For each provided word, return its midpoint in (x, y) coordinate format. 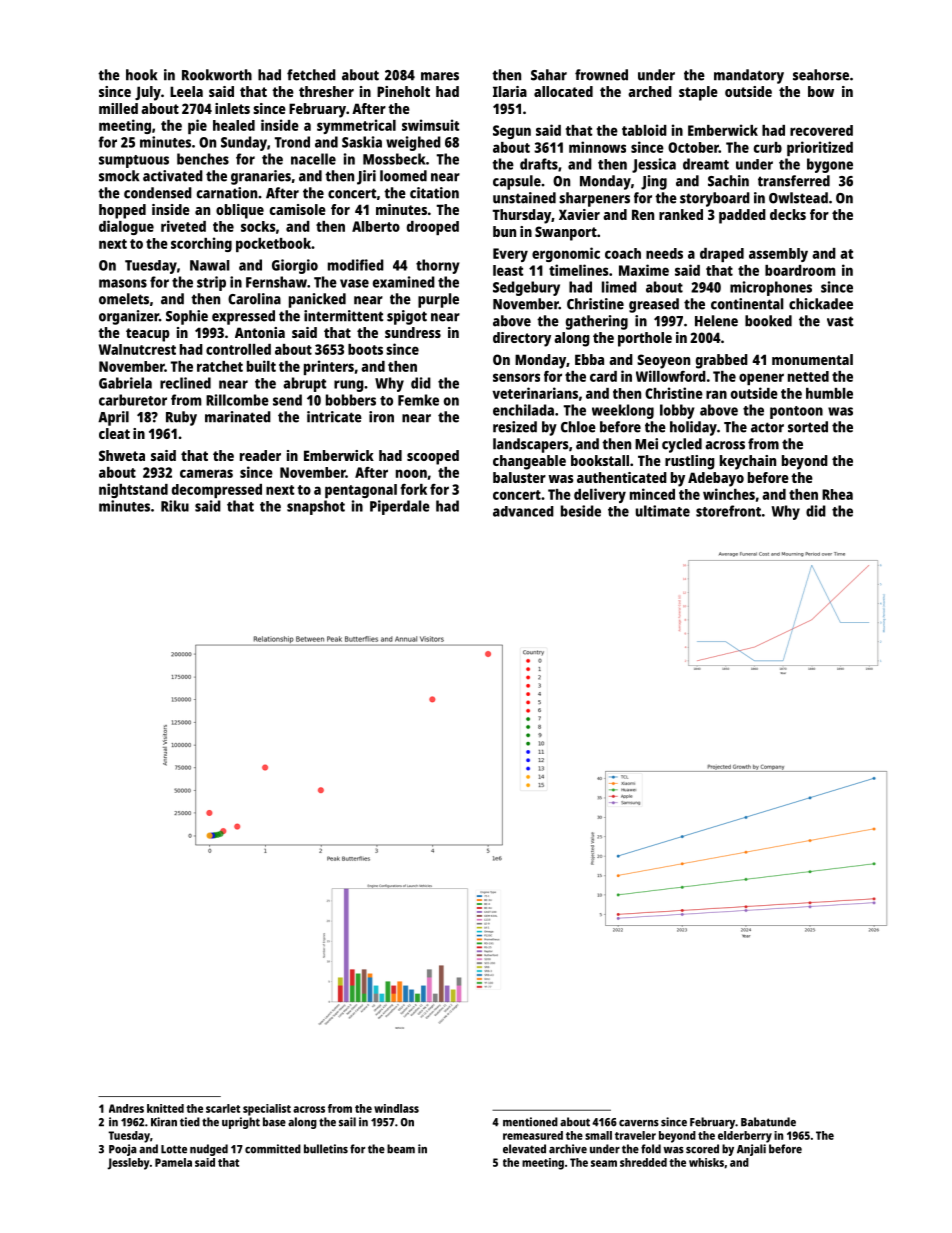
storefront (728, 511)
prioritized (820, 148)
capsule (517, 182)
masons (123, 283)
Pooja (123, 1150)
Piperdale (400, 507)
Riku (175, 506)
